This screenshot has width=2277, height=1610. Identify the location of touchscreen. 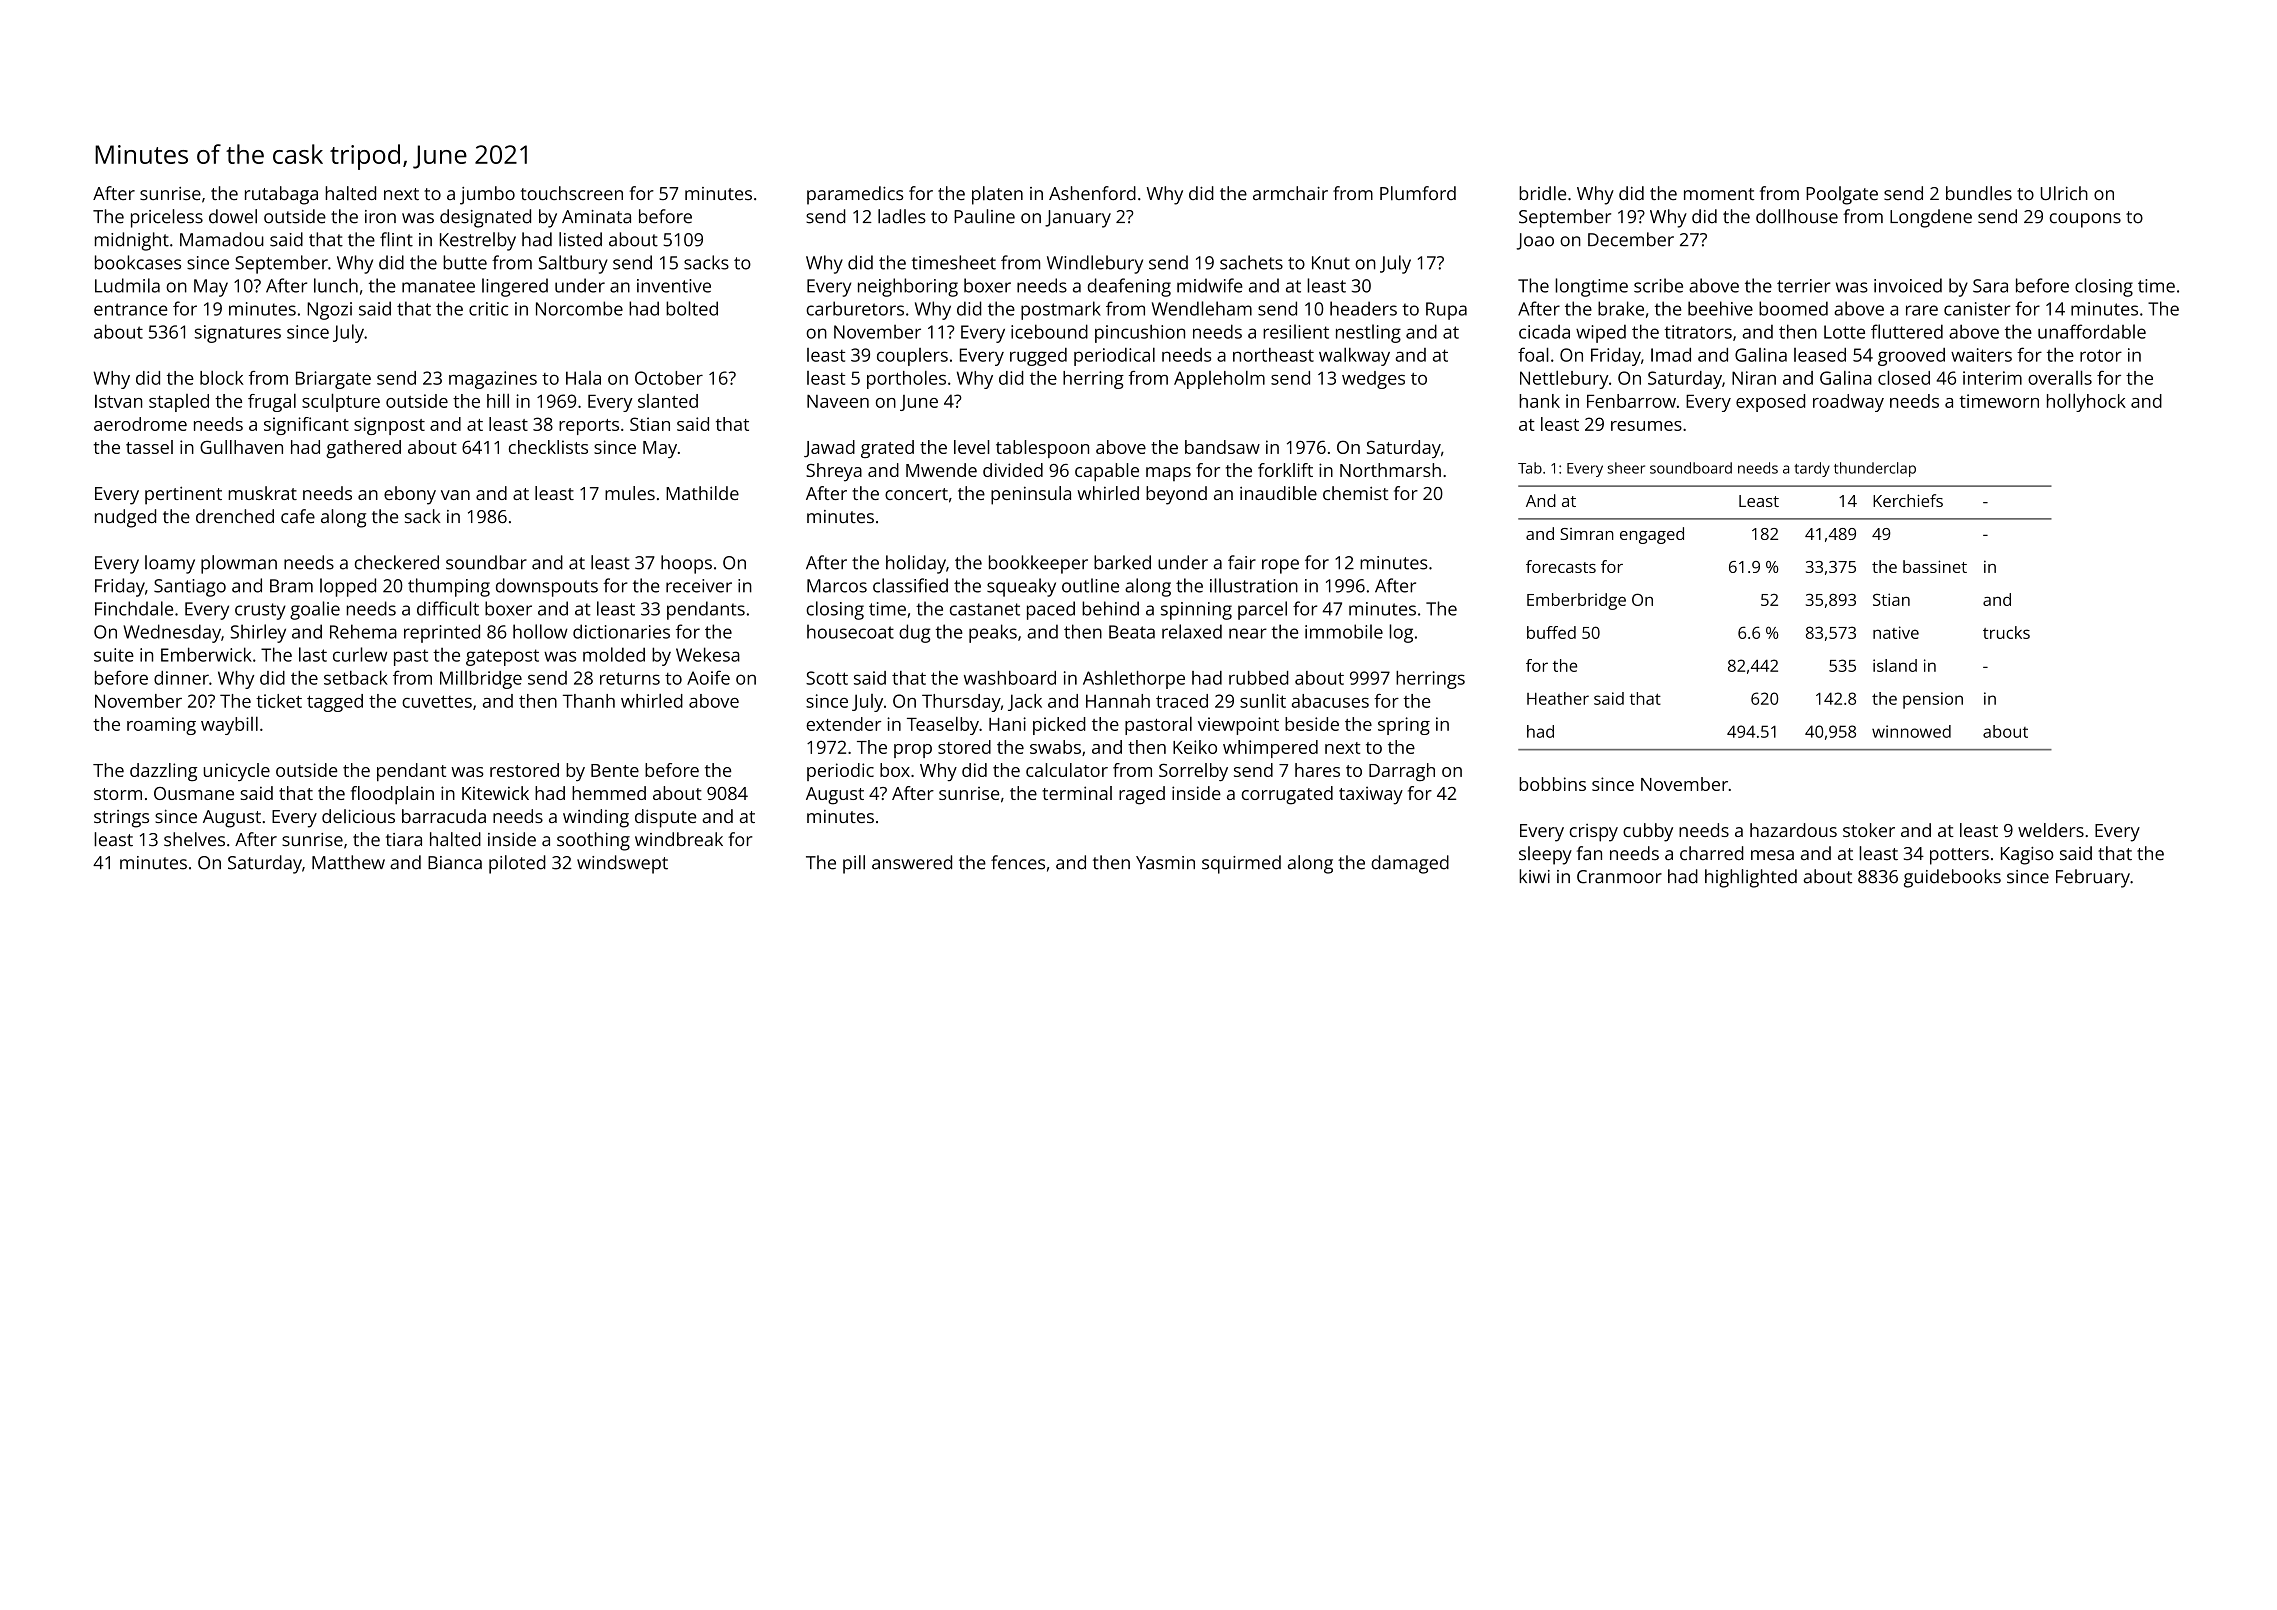
(572, 193).
